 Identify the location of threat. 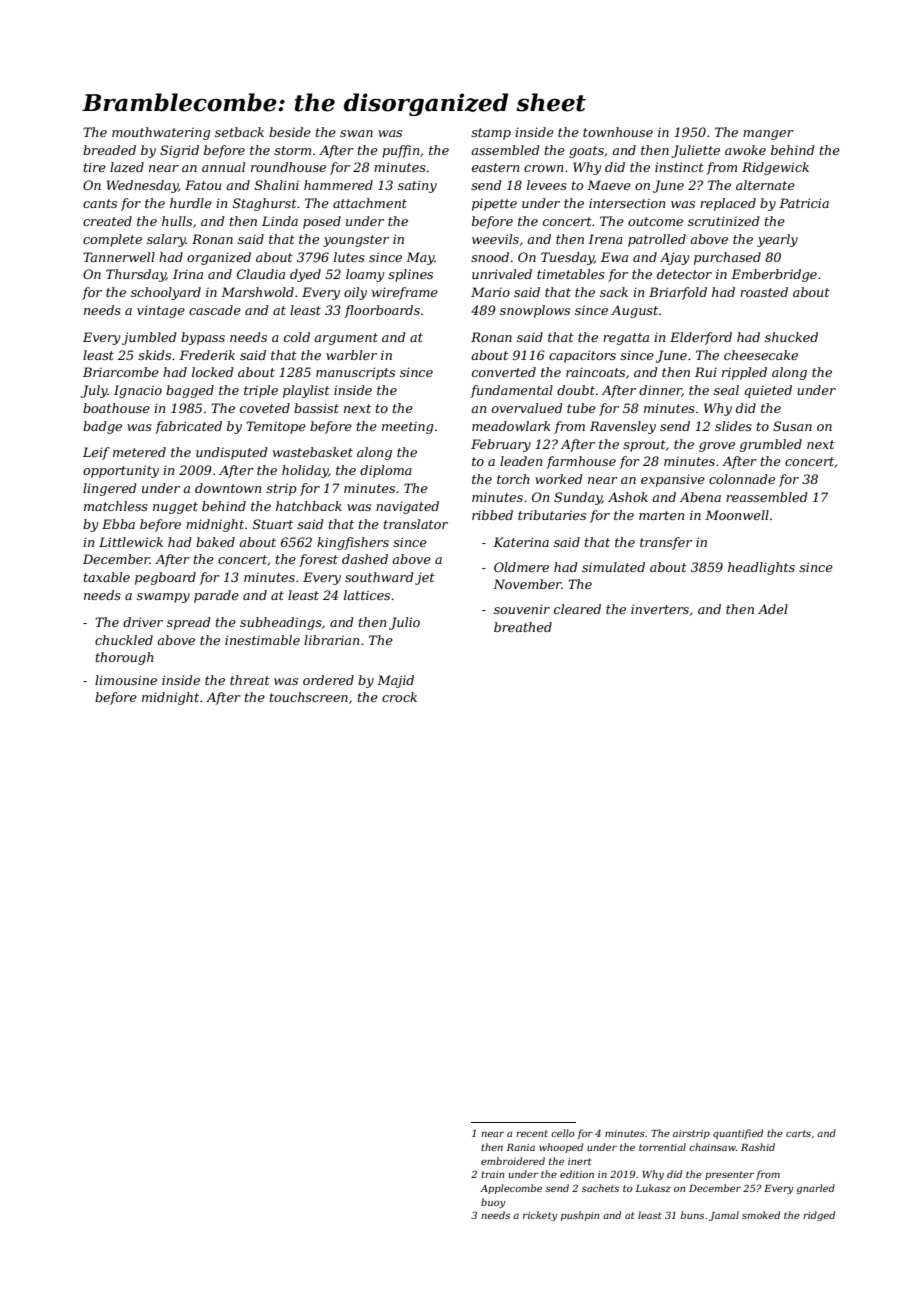
(250, 680).
